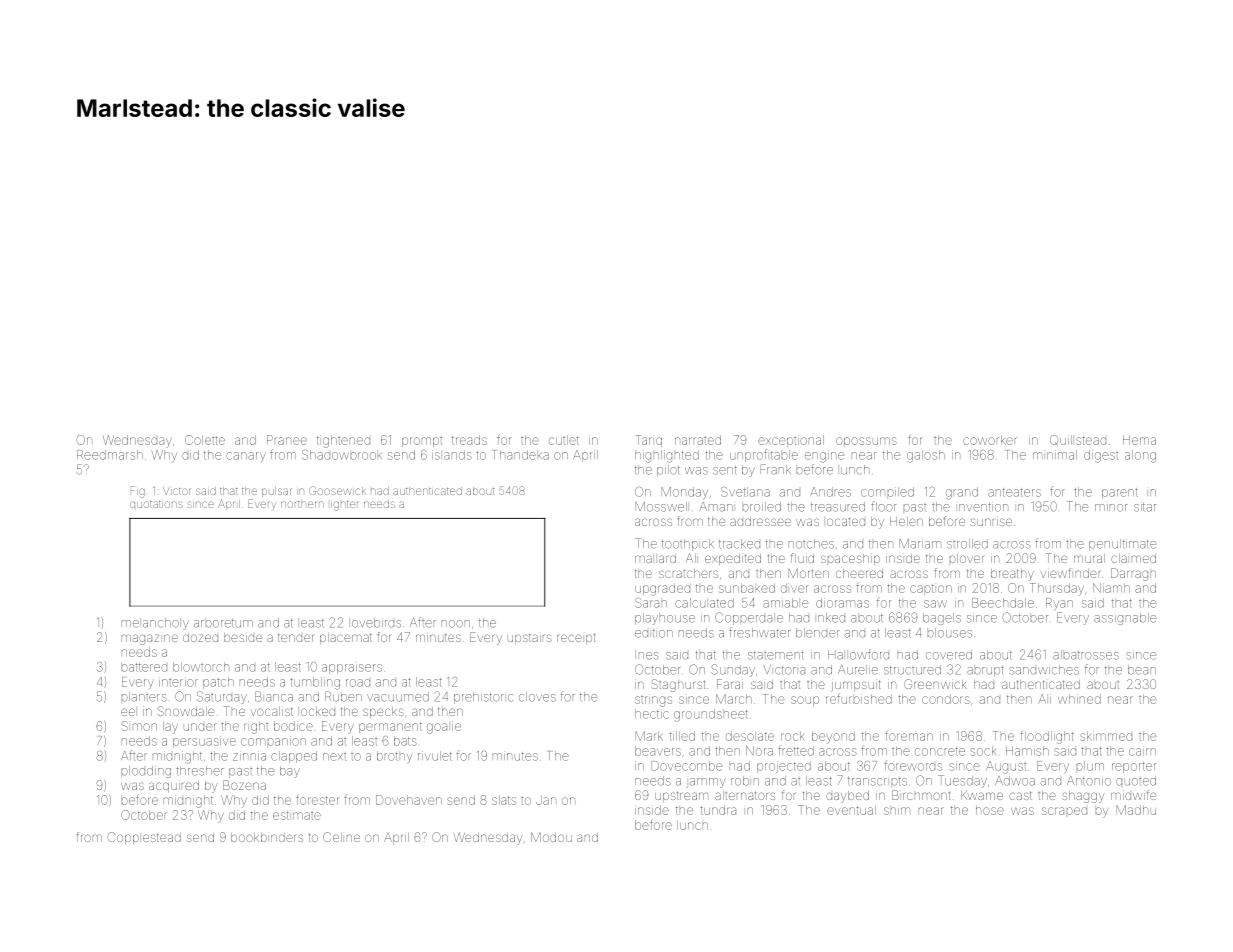 The height and width of the page is (952, 1233). Describe the element at coordinates (504, 800) in the page. I see `slats` at that location.
